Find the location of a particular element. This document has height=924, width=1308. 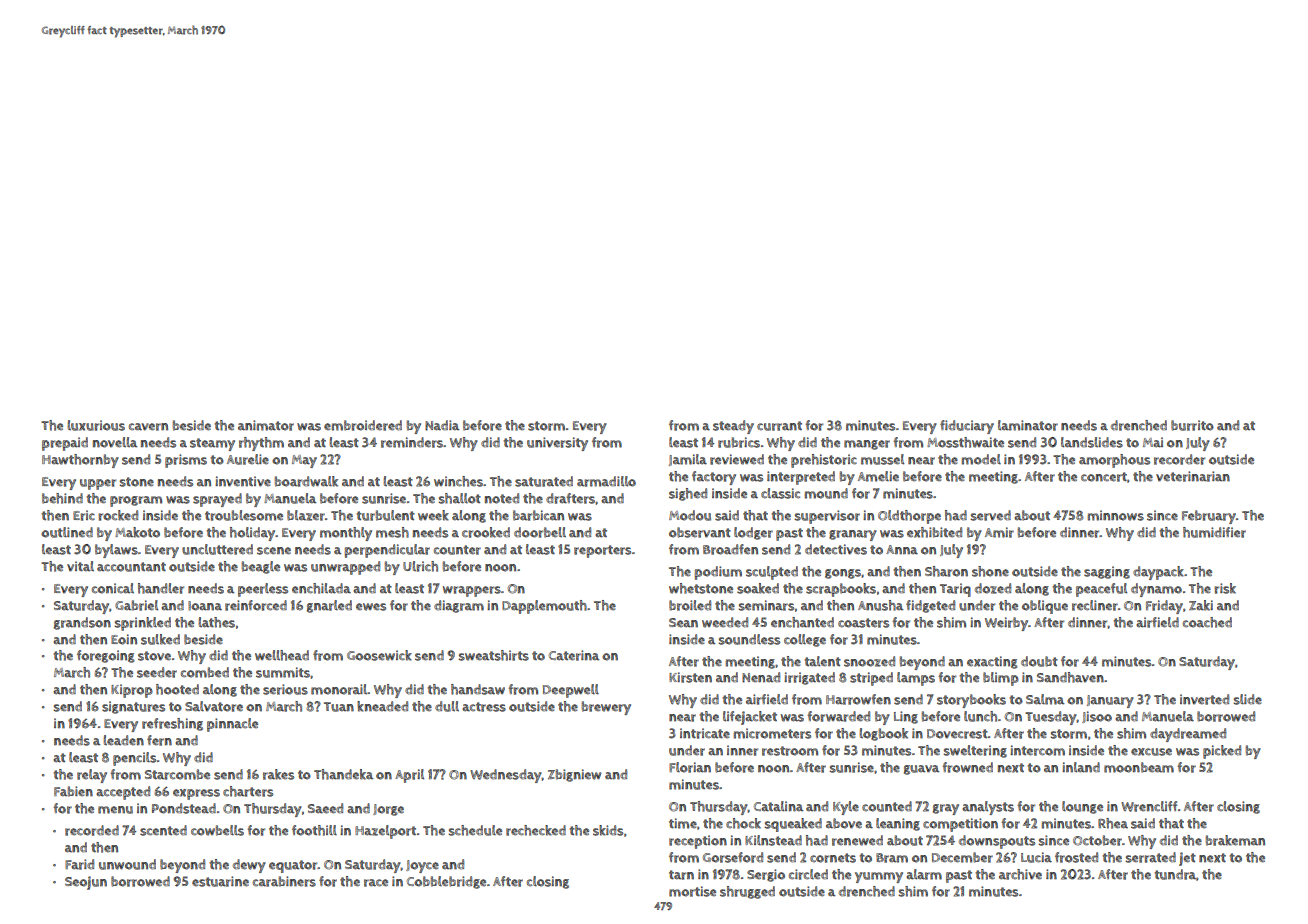

foregoing is located at coordinates (106, 656).
